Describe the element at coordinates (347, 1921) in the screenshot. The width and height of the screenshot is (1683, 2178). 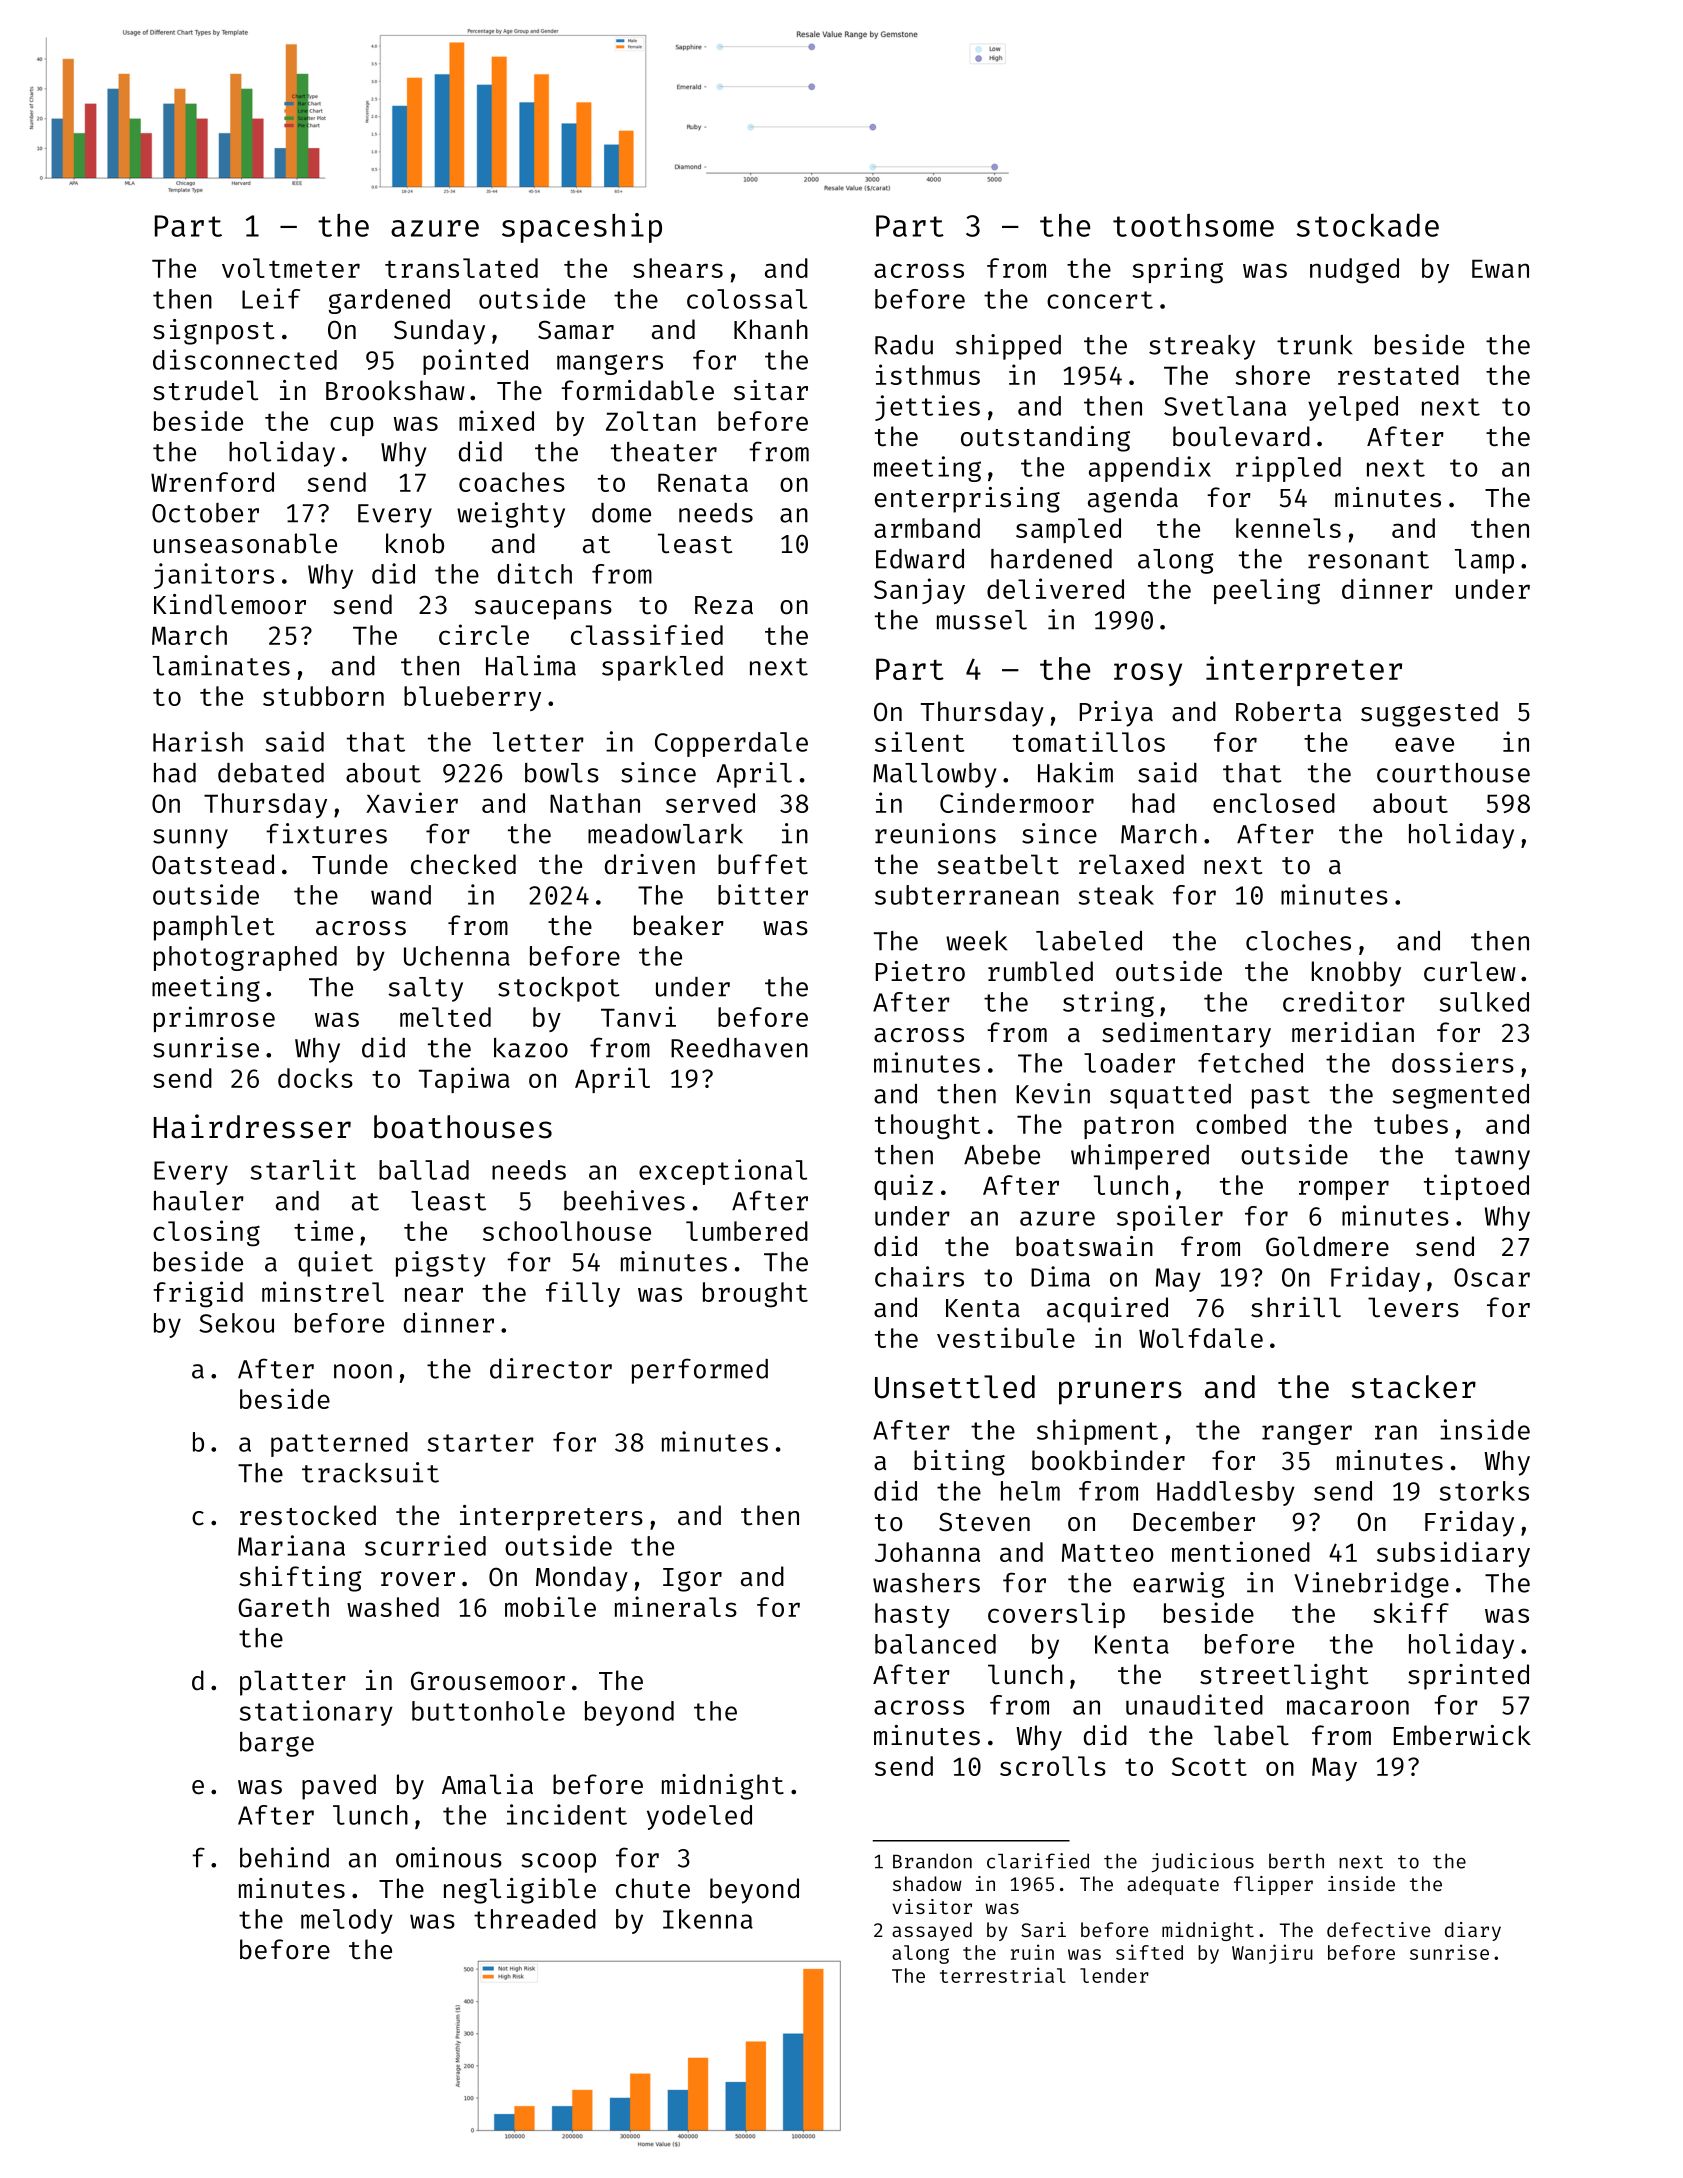
I see `melody` at that location.
